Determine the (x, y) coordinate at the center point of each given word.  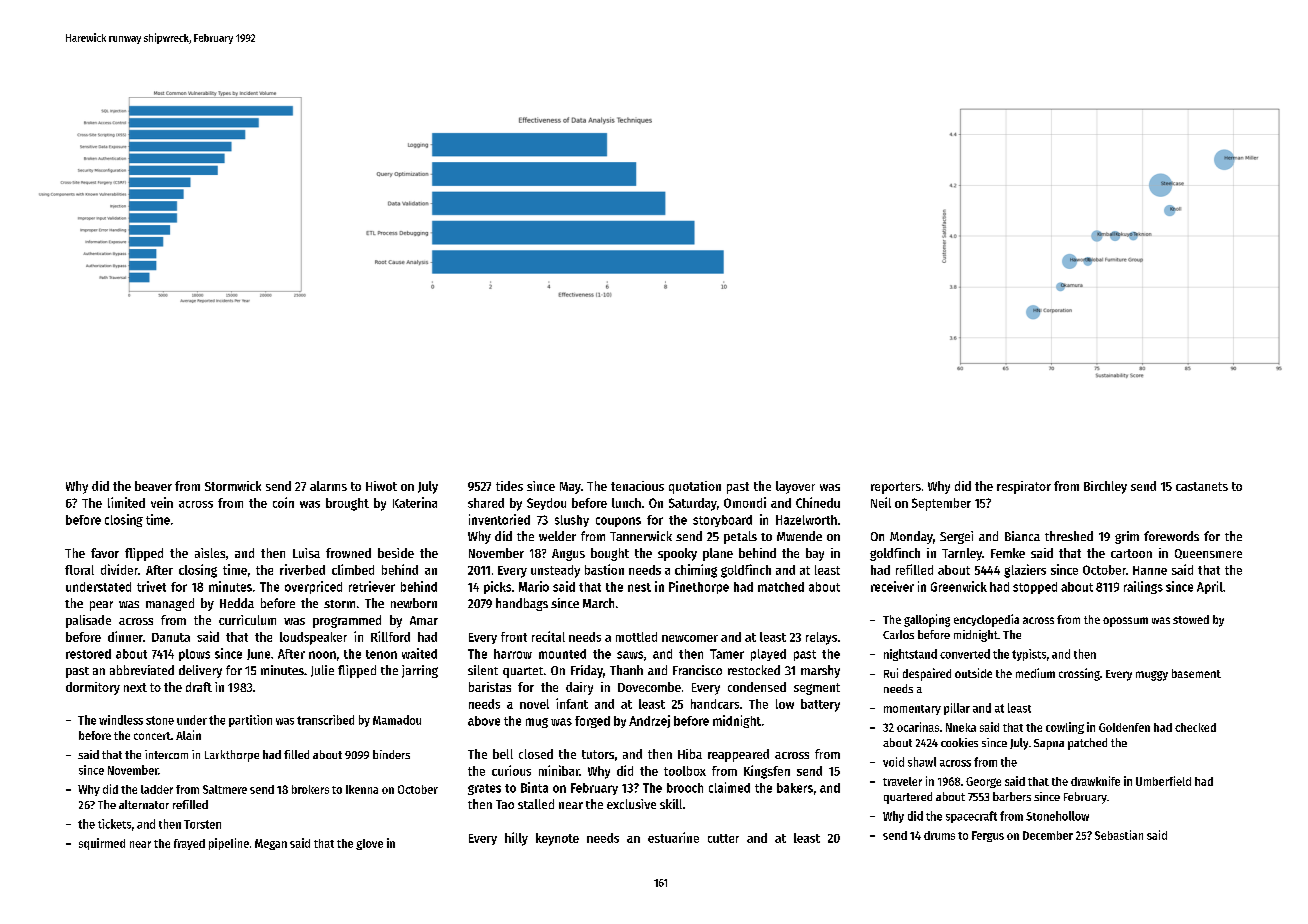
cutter (723, 838)
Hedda (237, 603)
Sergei (956, 537)
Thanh (626, 670)
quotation (695, 487)
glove (369, 844)
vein (162, 502)
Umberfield (1163, 781)
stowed (1191, 619)
